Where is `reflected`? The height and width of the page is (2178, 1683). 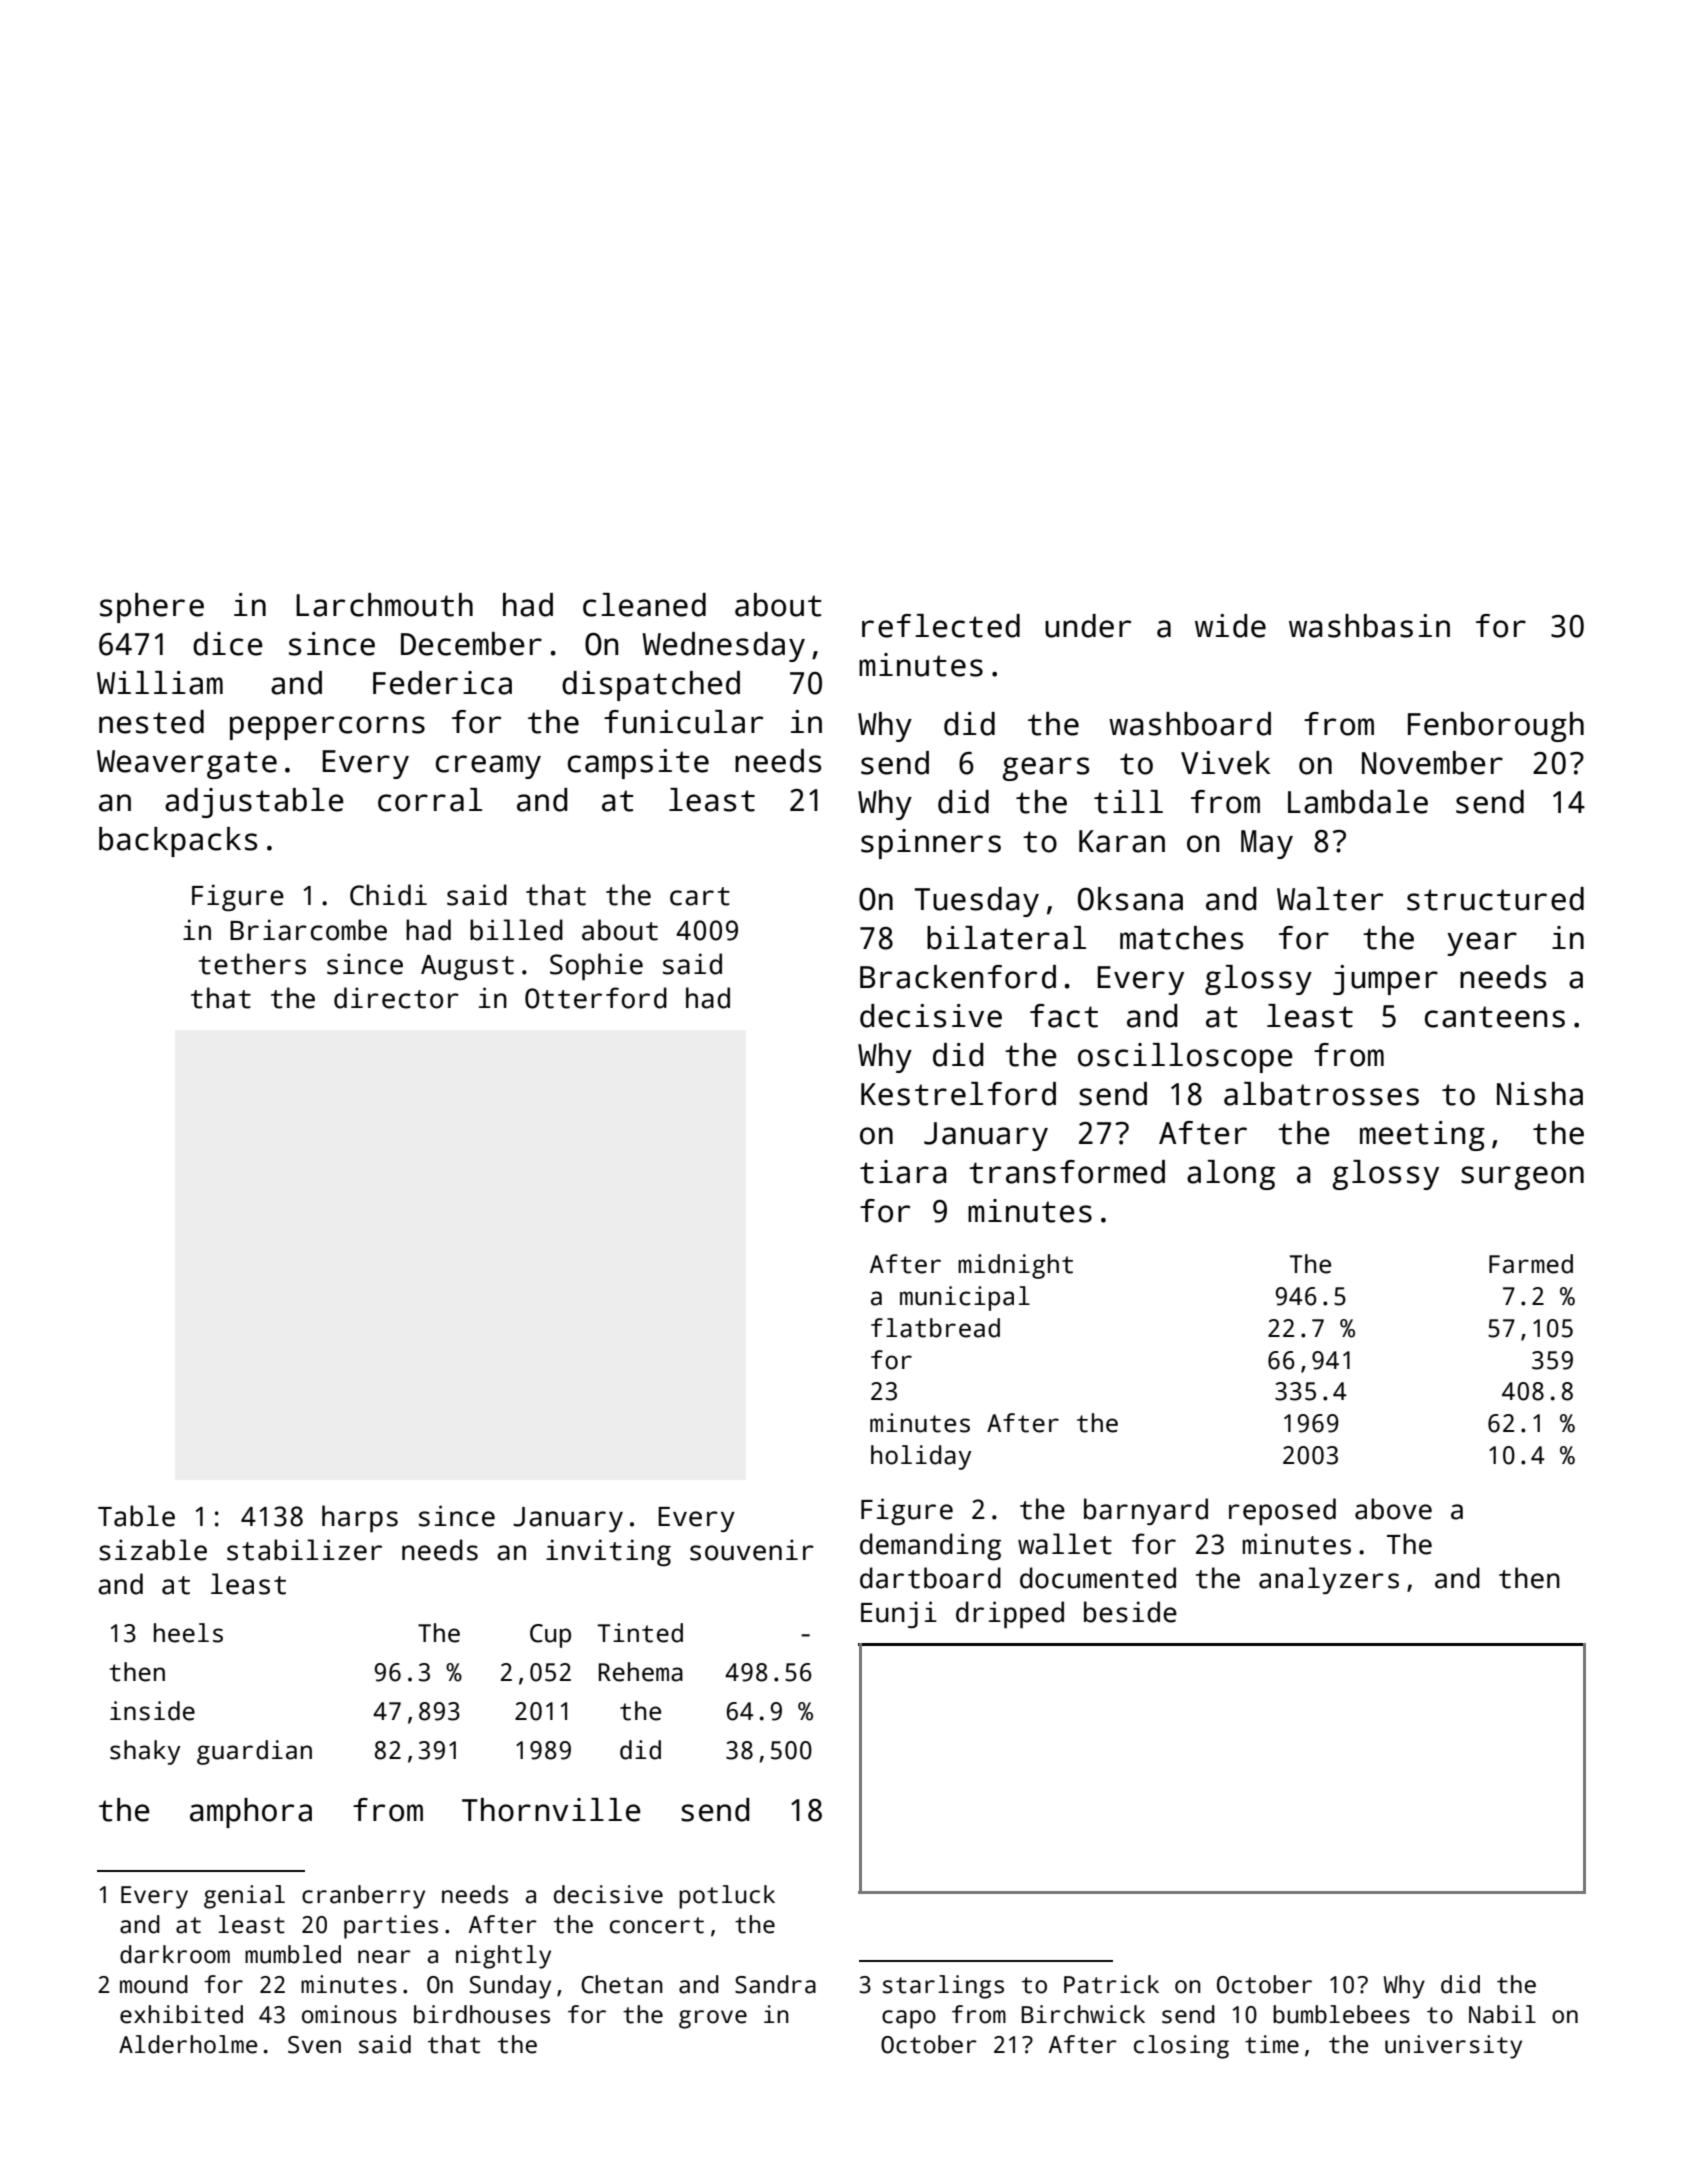
reflected is located at coordinates (941, 626).
